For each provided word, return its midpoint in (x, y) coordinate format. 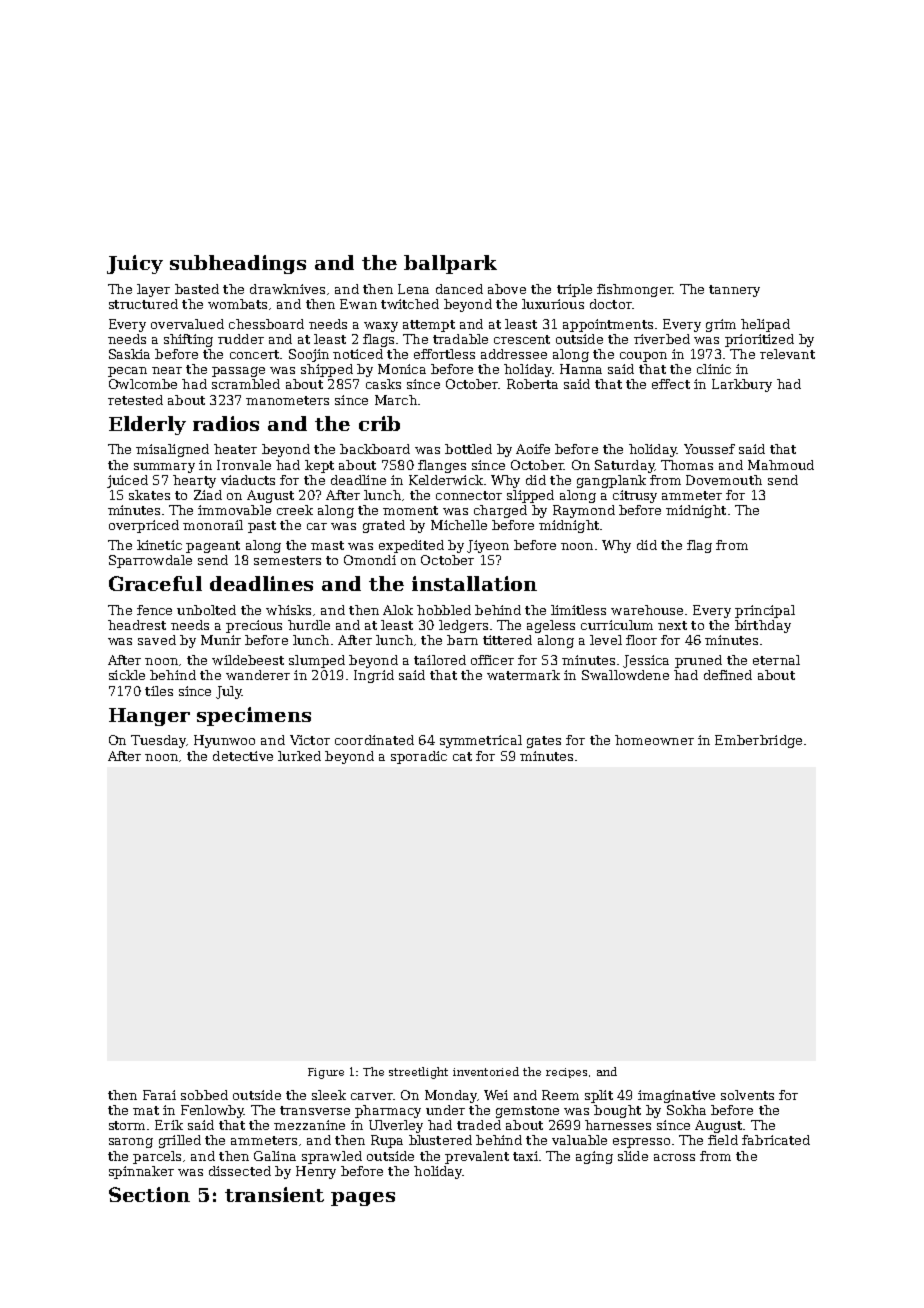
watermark (523, 675)
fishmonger (635, 290)
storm (127, 1125)
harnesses (618, 1125)
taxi (525, 1156)
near (167, 370)
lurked (299, 756)
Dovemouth (724, 480)
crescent (522, 339)
